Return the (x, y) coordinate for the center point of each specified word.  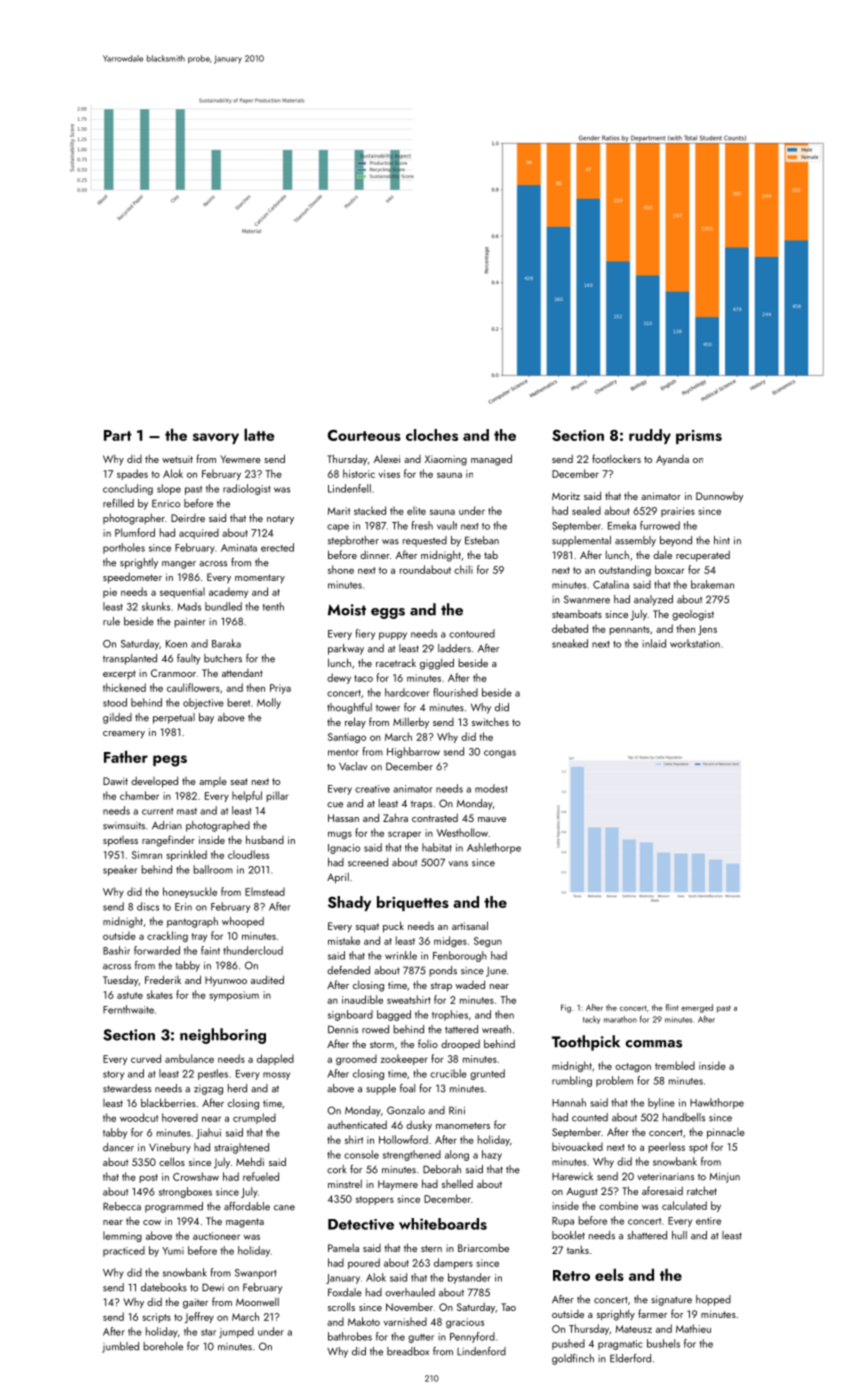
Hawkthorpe (717, 1103)
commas (653, 1044)
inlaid (654, 643)
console (361, 1154)
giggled (437, 664)
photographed (218, 826)
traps (421, 805)
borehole (163, 1346)
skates (160, 994)
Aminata (239, 548)
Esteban (482, 540)
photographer (134, 519)
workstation (695, 643)
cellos (172, 1161)
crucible (448, 1073)
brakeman (712, 584)
